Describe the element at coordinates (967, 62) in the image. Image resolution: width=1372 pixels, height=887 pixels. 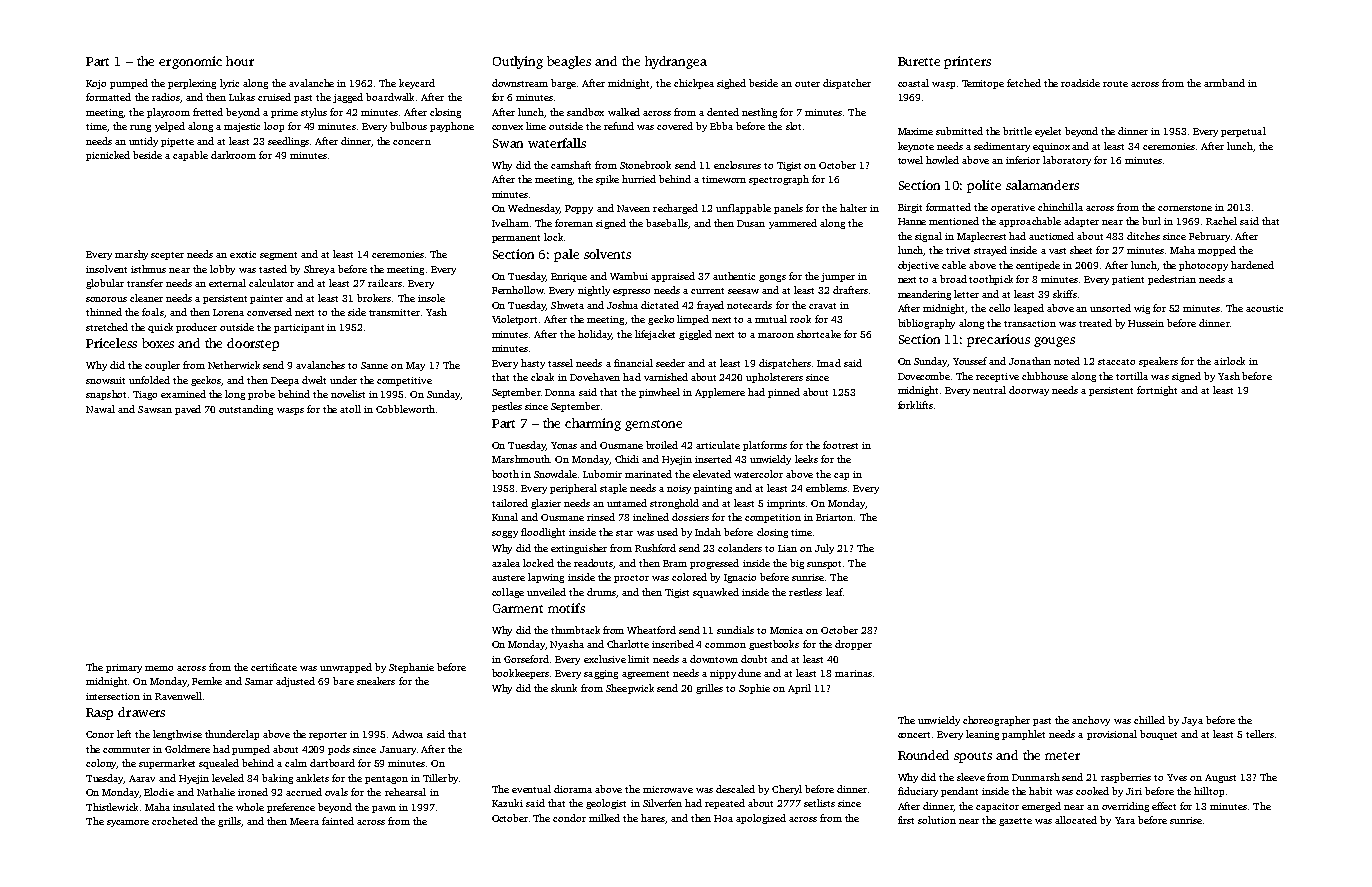
I see `printers` at that location.
